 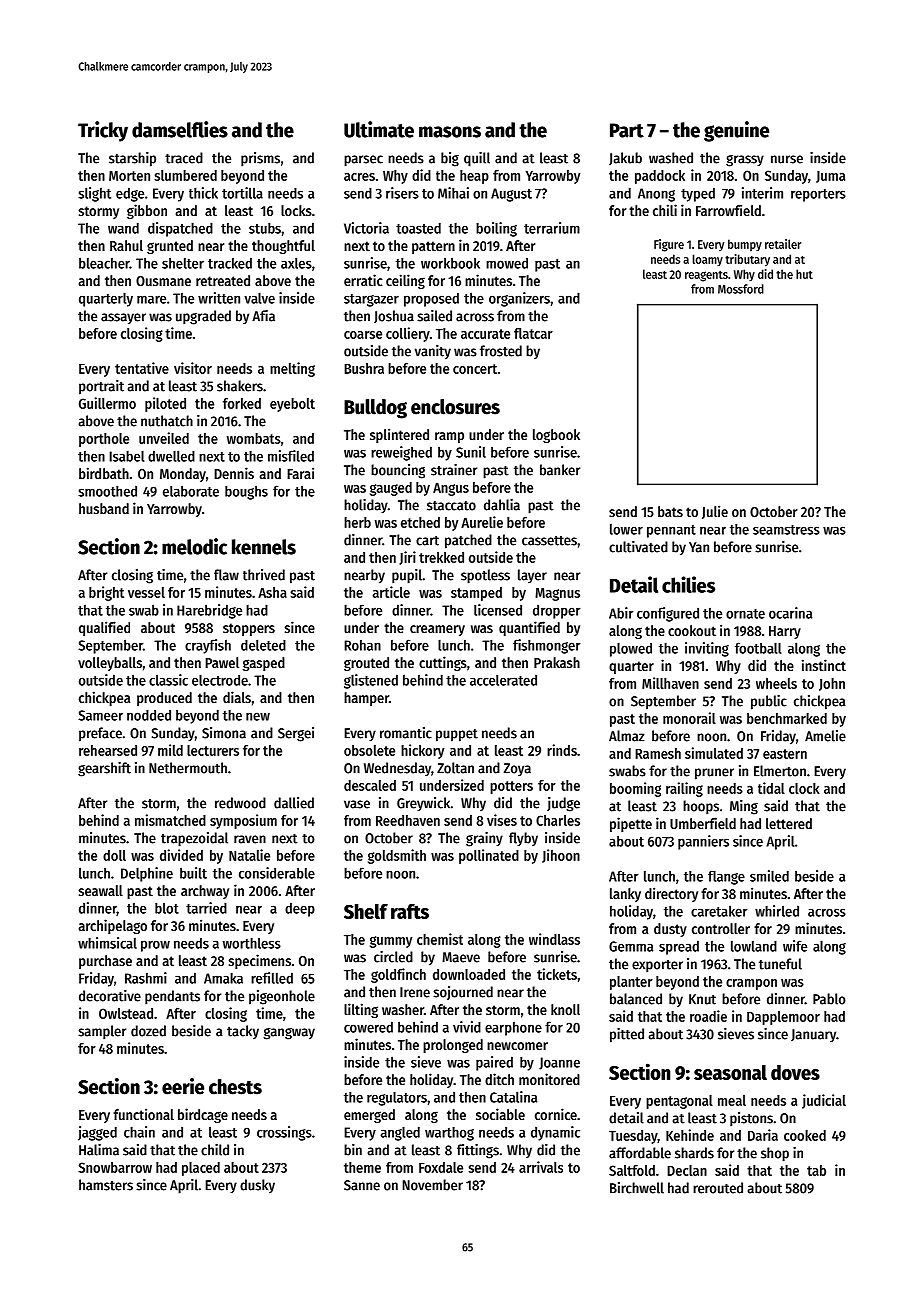 What do you see at coordinates (126, 1013) in the screenshot?
I see `Owlstead` at bounding box center [126, 1013].
